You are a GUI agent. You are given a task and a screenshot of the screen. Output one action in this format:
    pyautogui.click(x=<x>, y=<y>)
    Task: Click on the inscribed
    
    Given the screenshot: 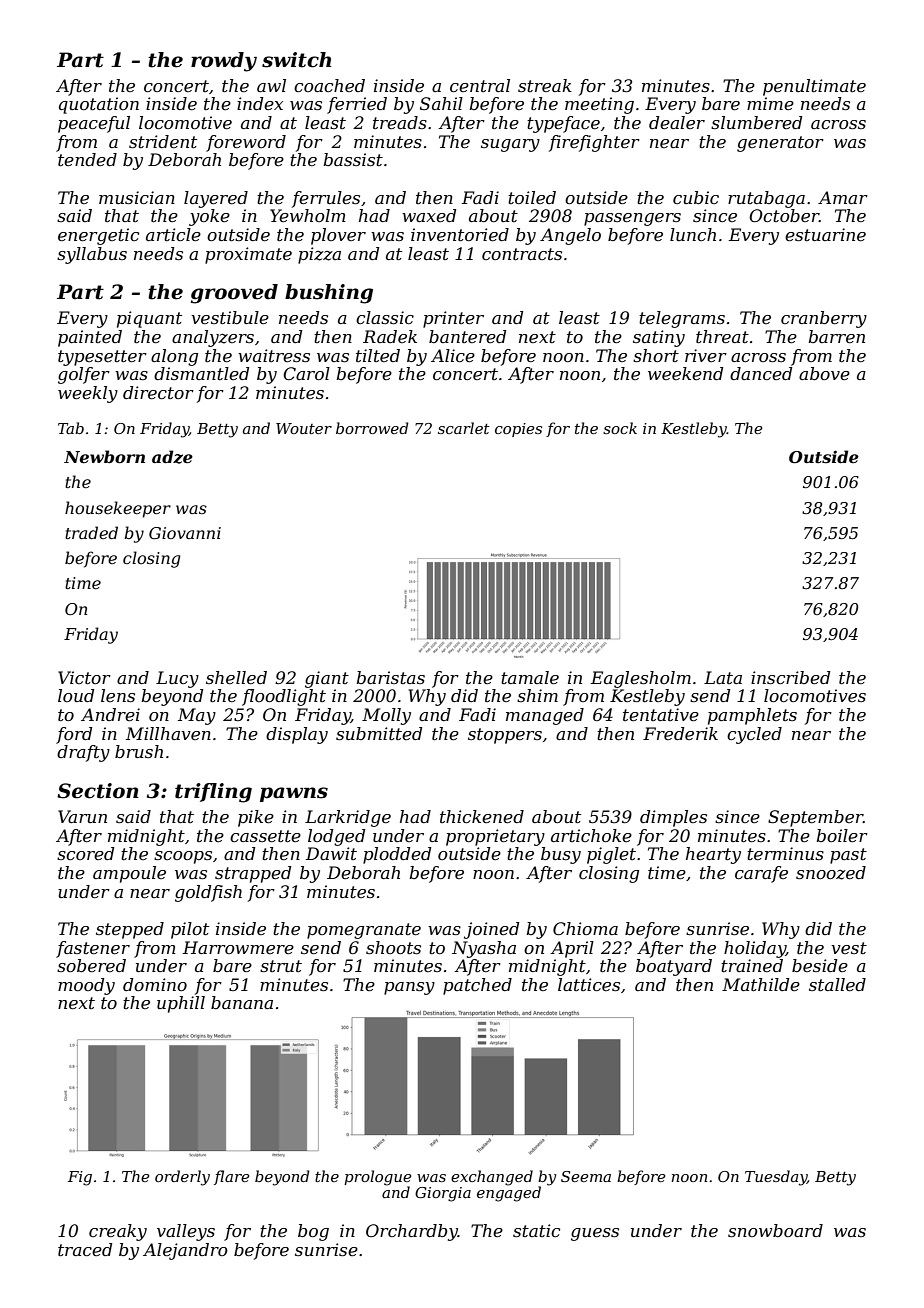 What is the action you would take?
    pyautogui.click(x=790, y=677)
